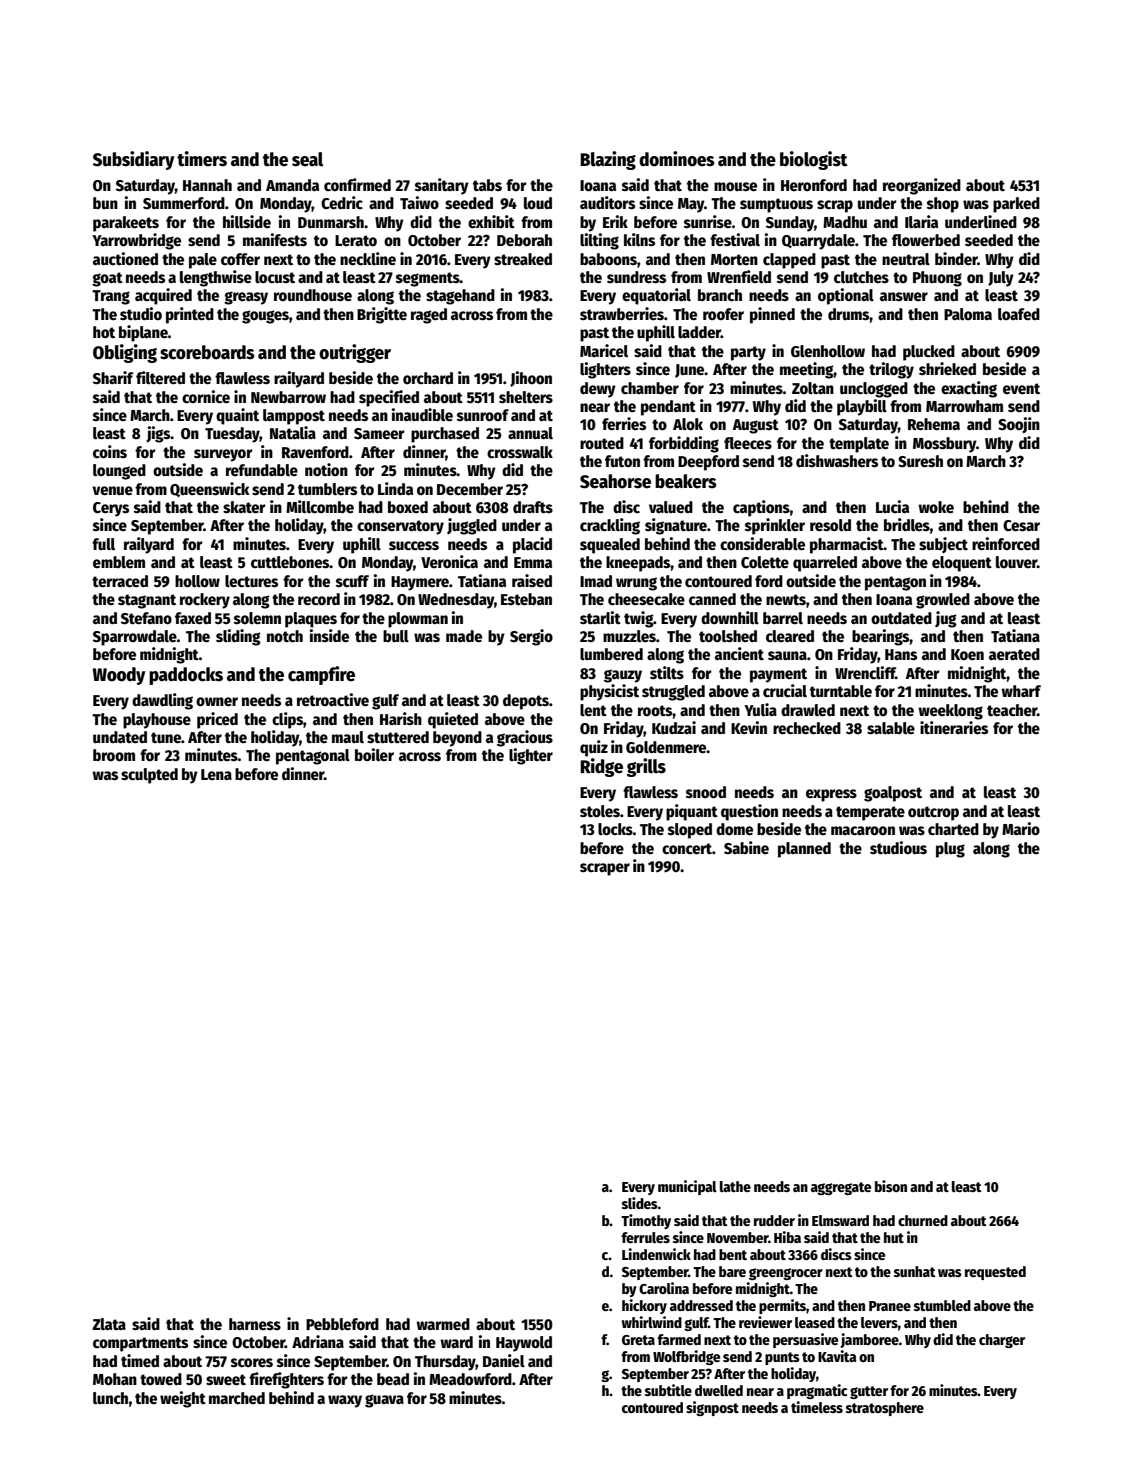 This screenshot has width=1133, height=1467. I want to click on reorganized, so click(922, 186).
